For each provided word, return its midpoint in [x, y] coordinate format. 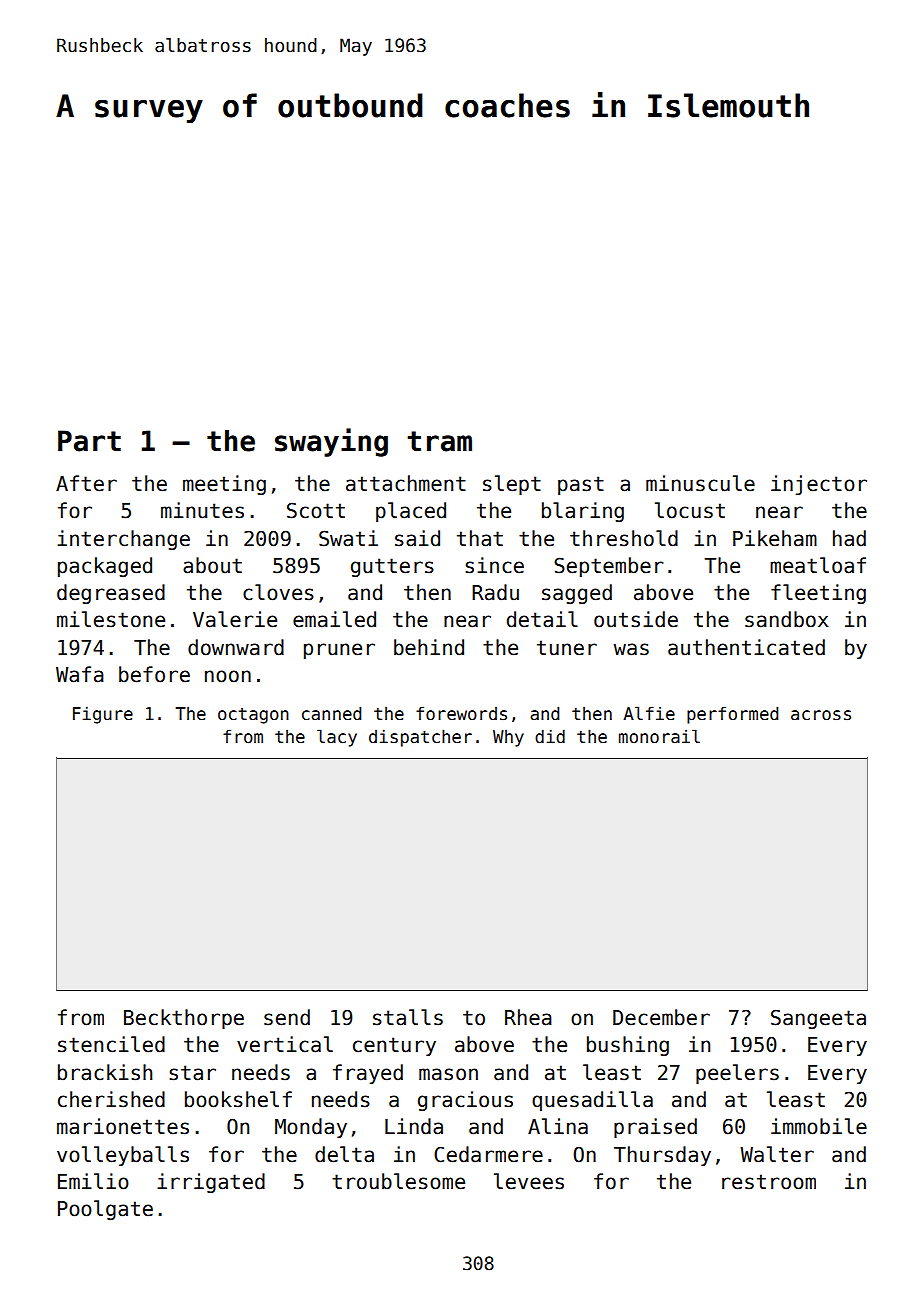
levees [529, 1181]
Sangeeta [818, 1019]
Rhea [528, 1017]
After [86, 483]
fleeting [818, 594]
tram [439, 441]
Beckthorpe [184, 1019]
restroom [769, 1182]
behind [429, 647]
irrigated [211, 1183]
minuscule [700, 483]
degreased [111, 594]
